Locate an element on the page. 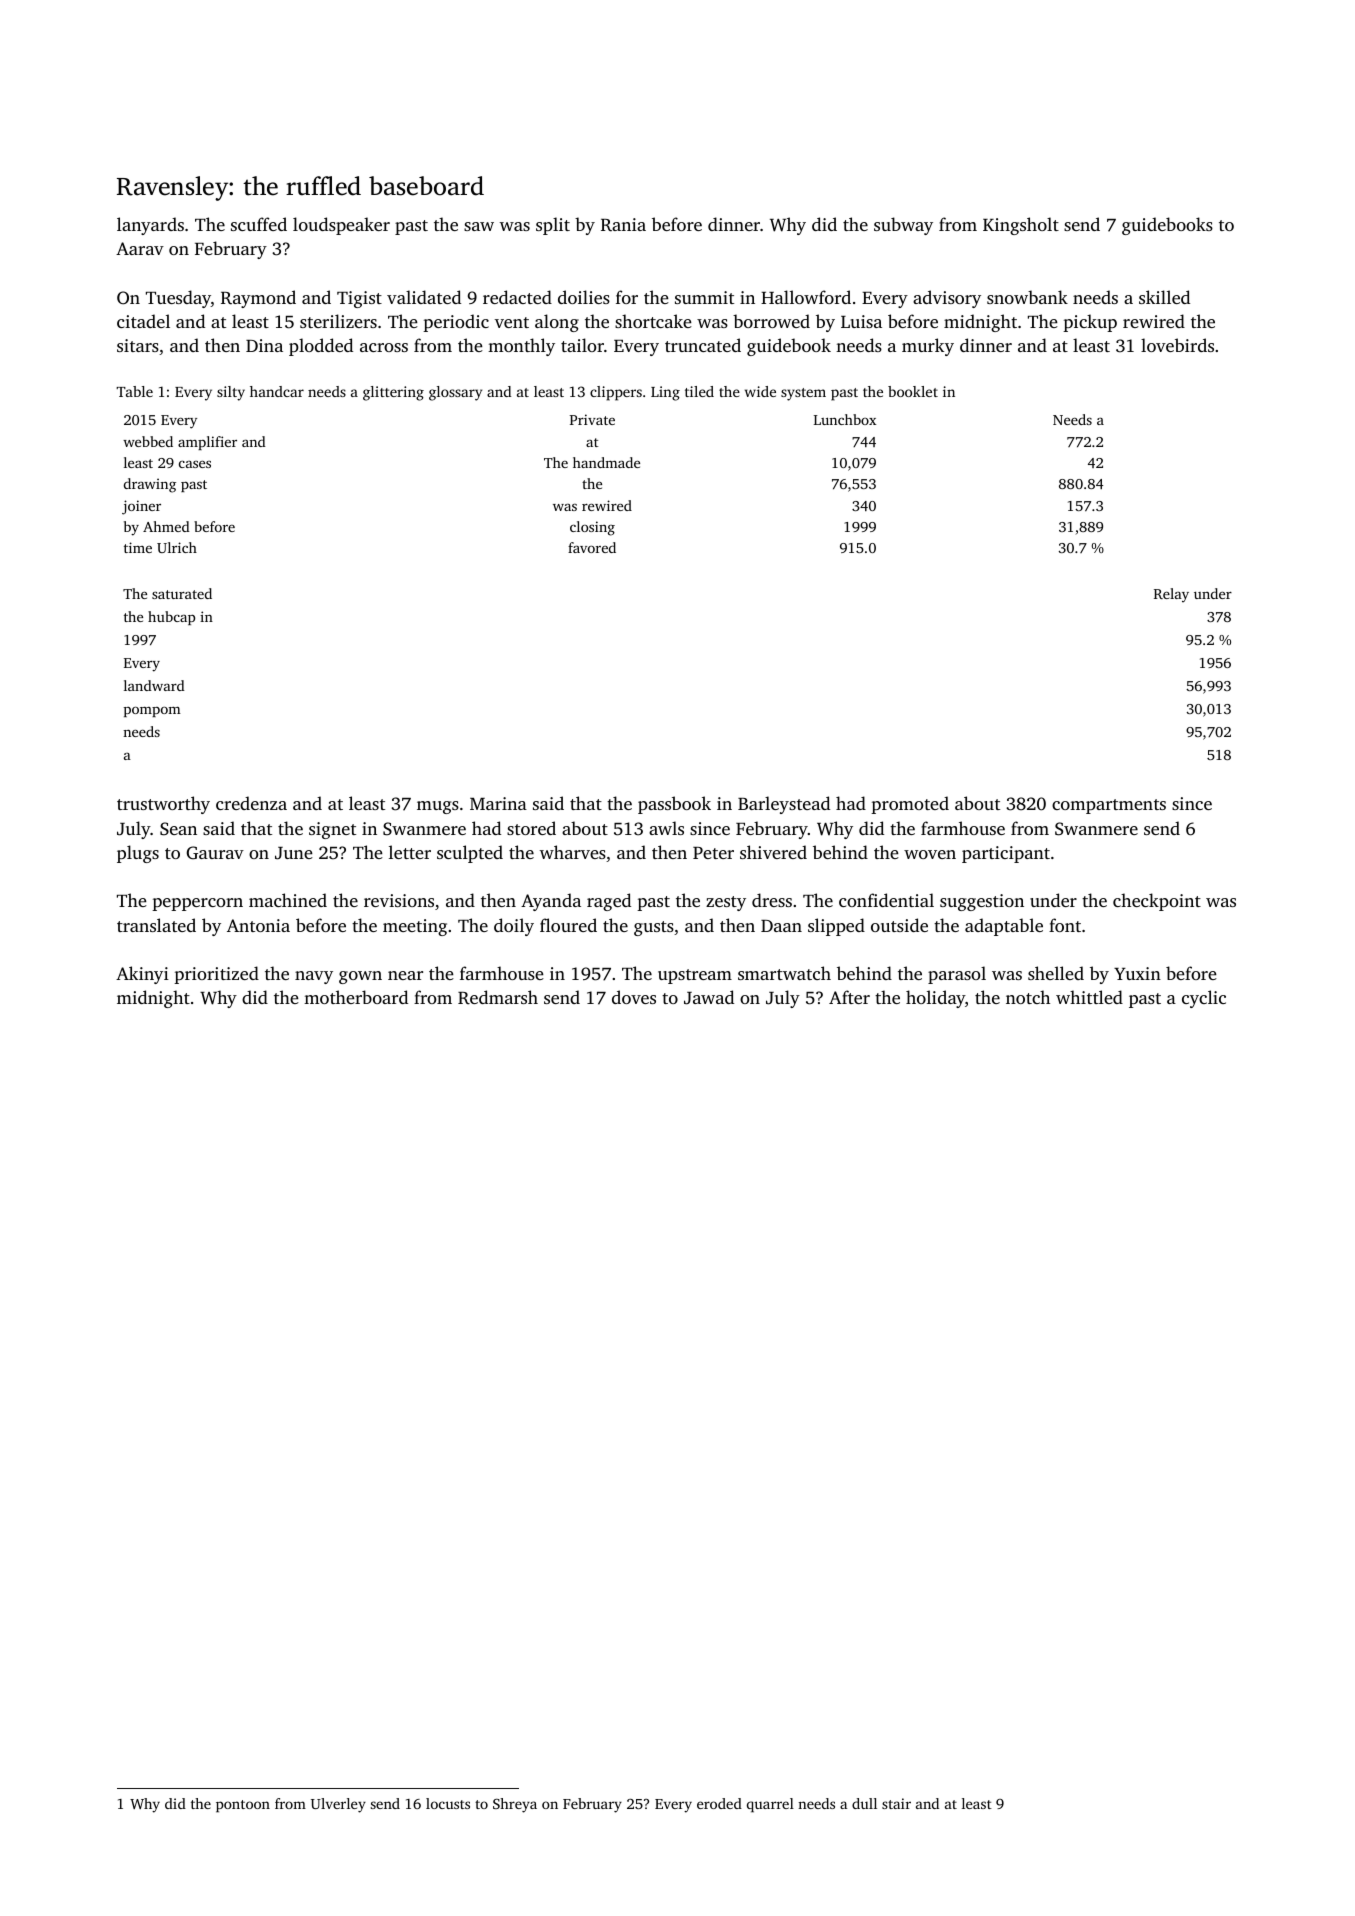  Shreya is located at coordinates (515, 1805).
